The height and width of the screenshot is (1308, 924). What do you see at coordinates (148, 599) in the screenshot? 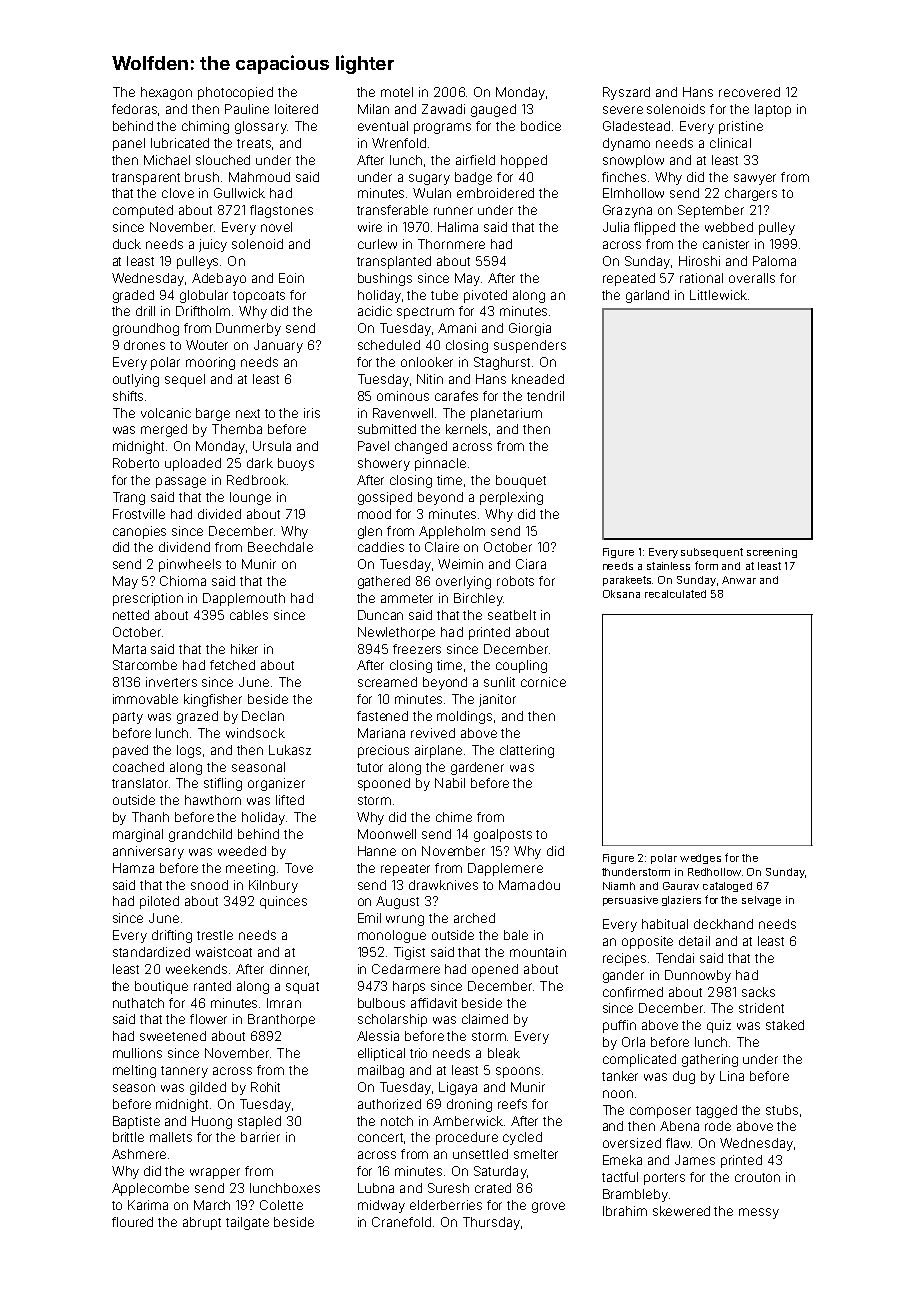
I see `prescription` at bounding box center [148, 599].
